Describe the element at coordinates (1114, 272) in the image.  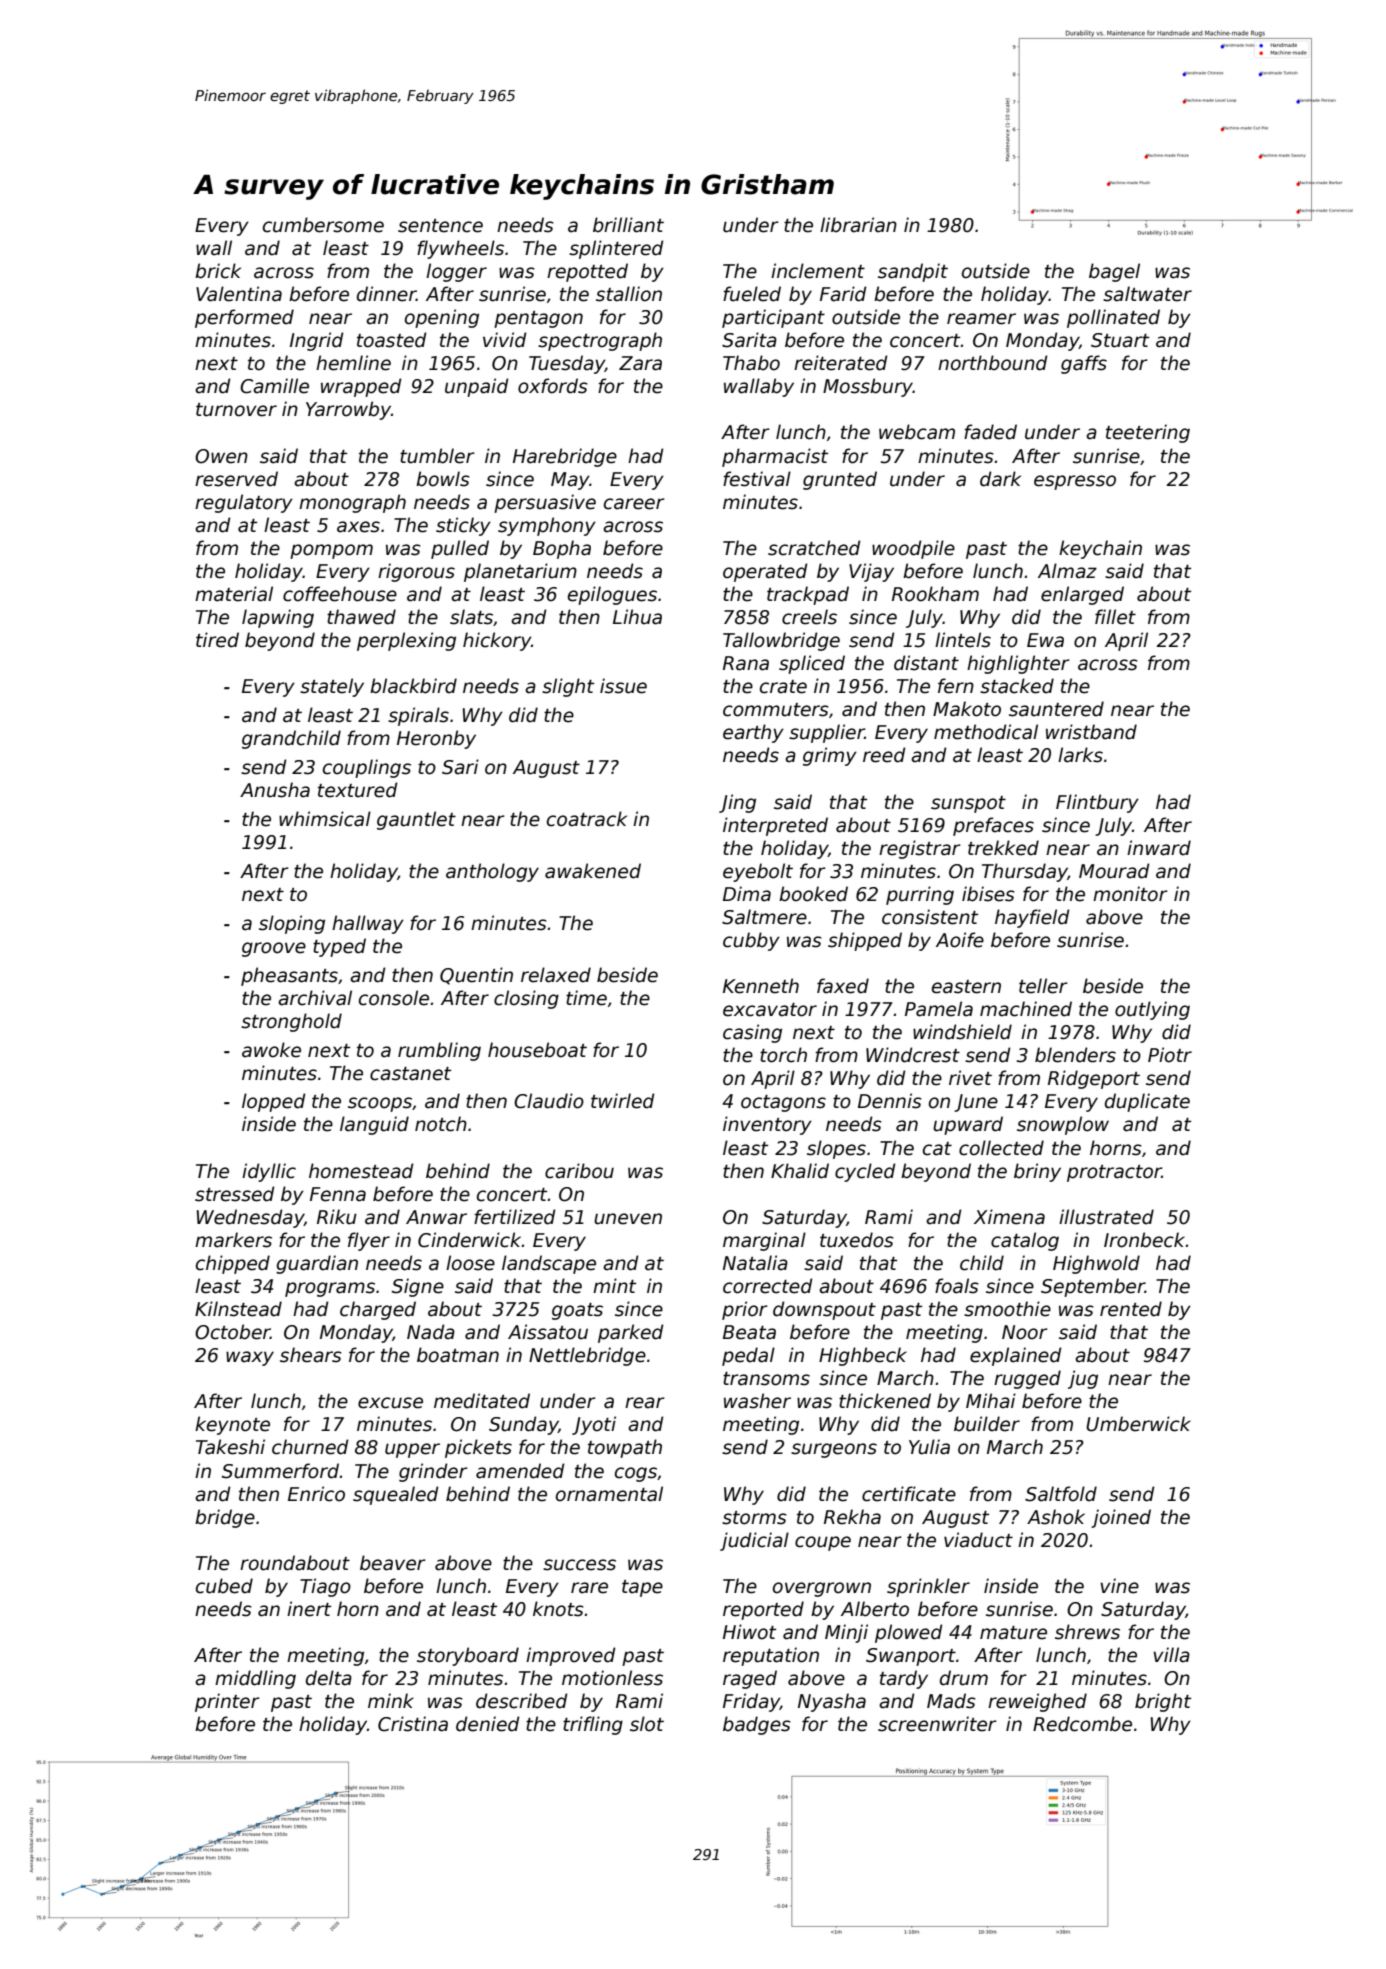
I see `bagel` at that location.
